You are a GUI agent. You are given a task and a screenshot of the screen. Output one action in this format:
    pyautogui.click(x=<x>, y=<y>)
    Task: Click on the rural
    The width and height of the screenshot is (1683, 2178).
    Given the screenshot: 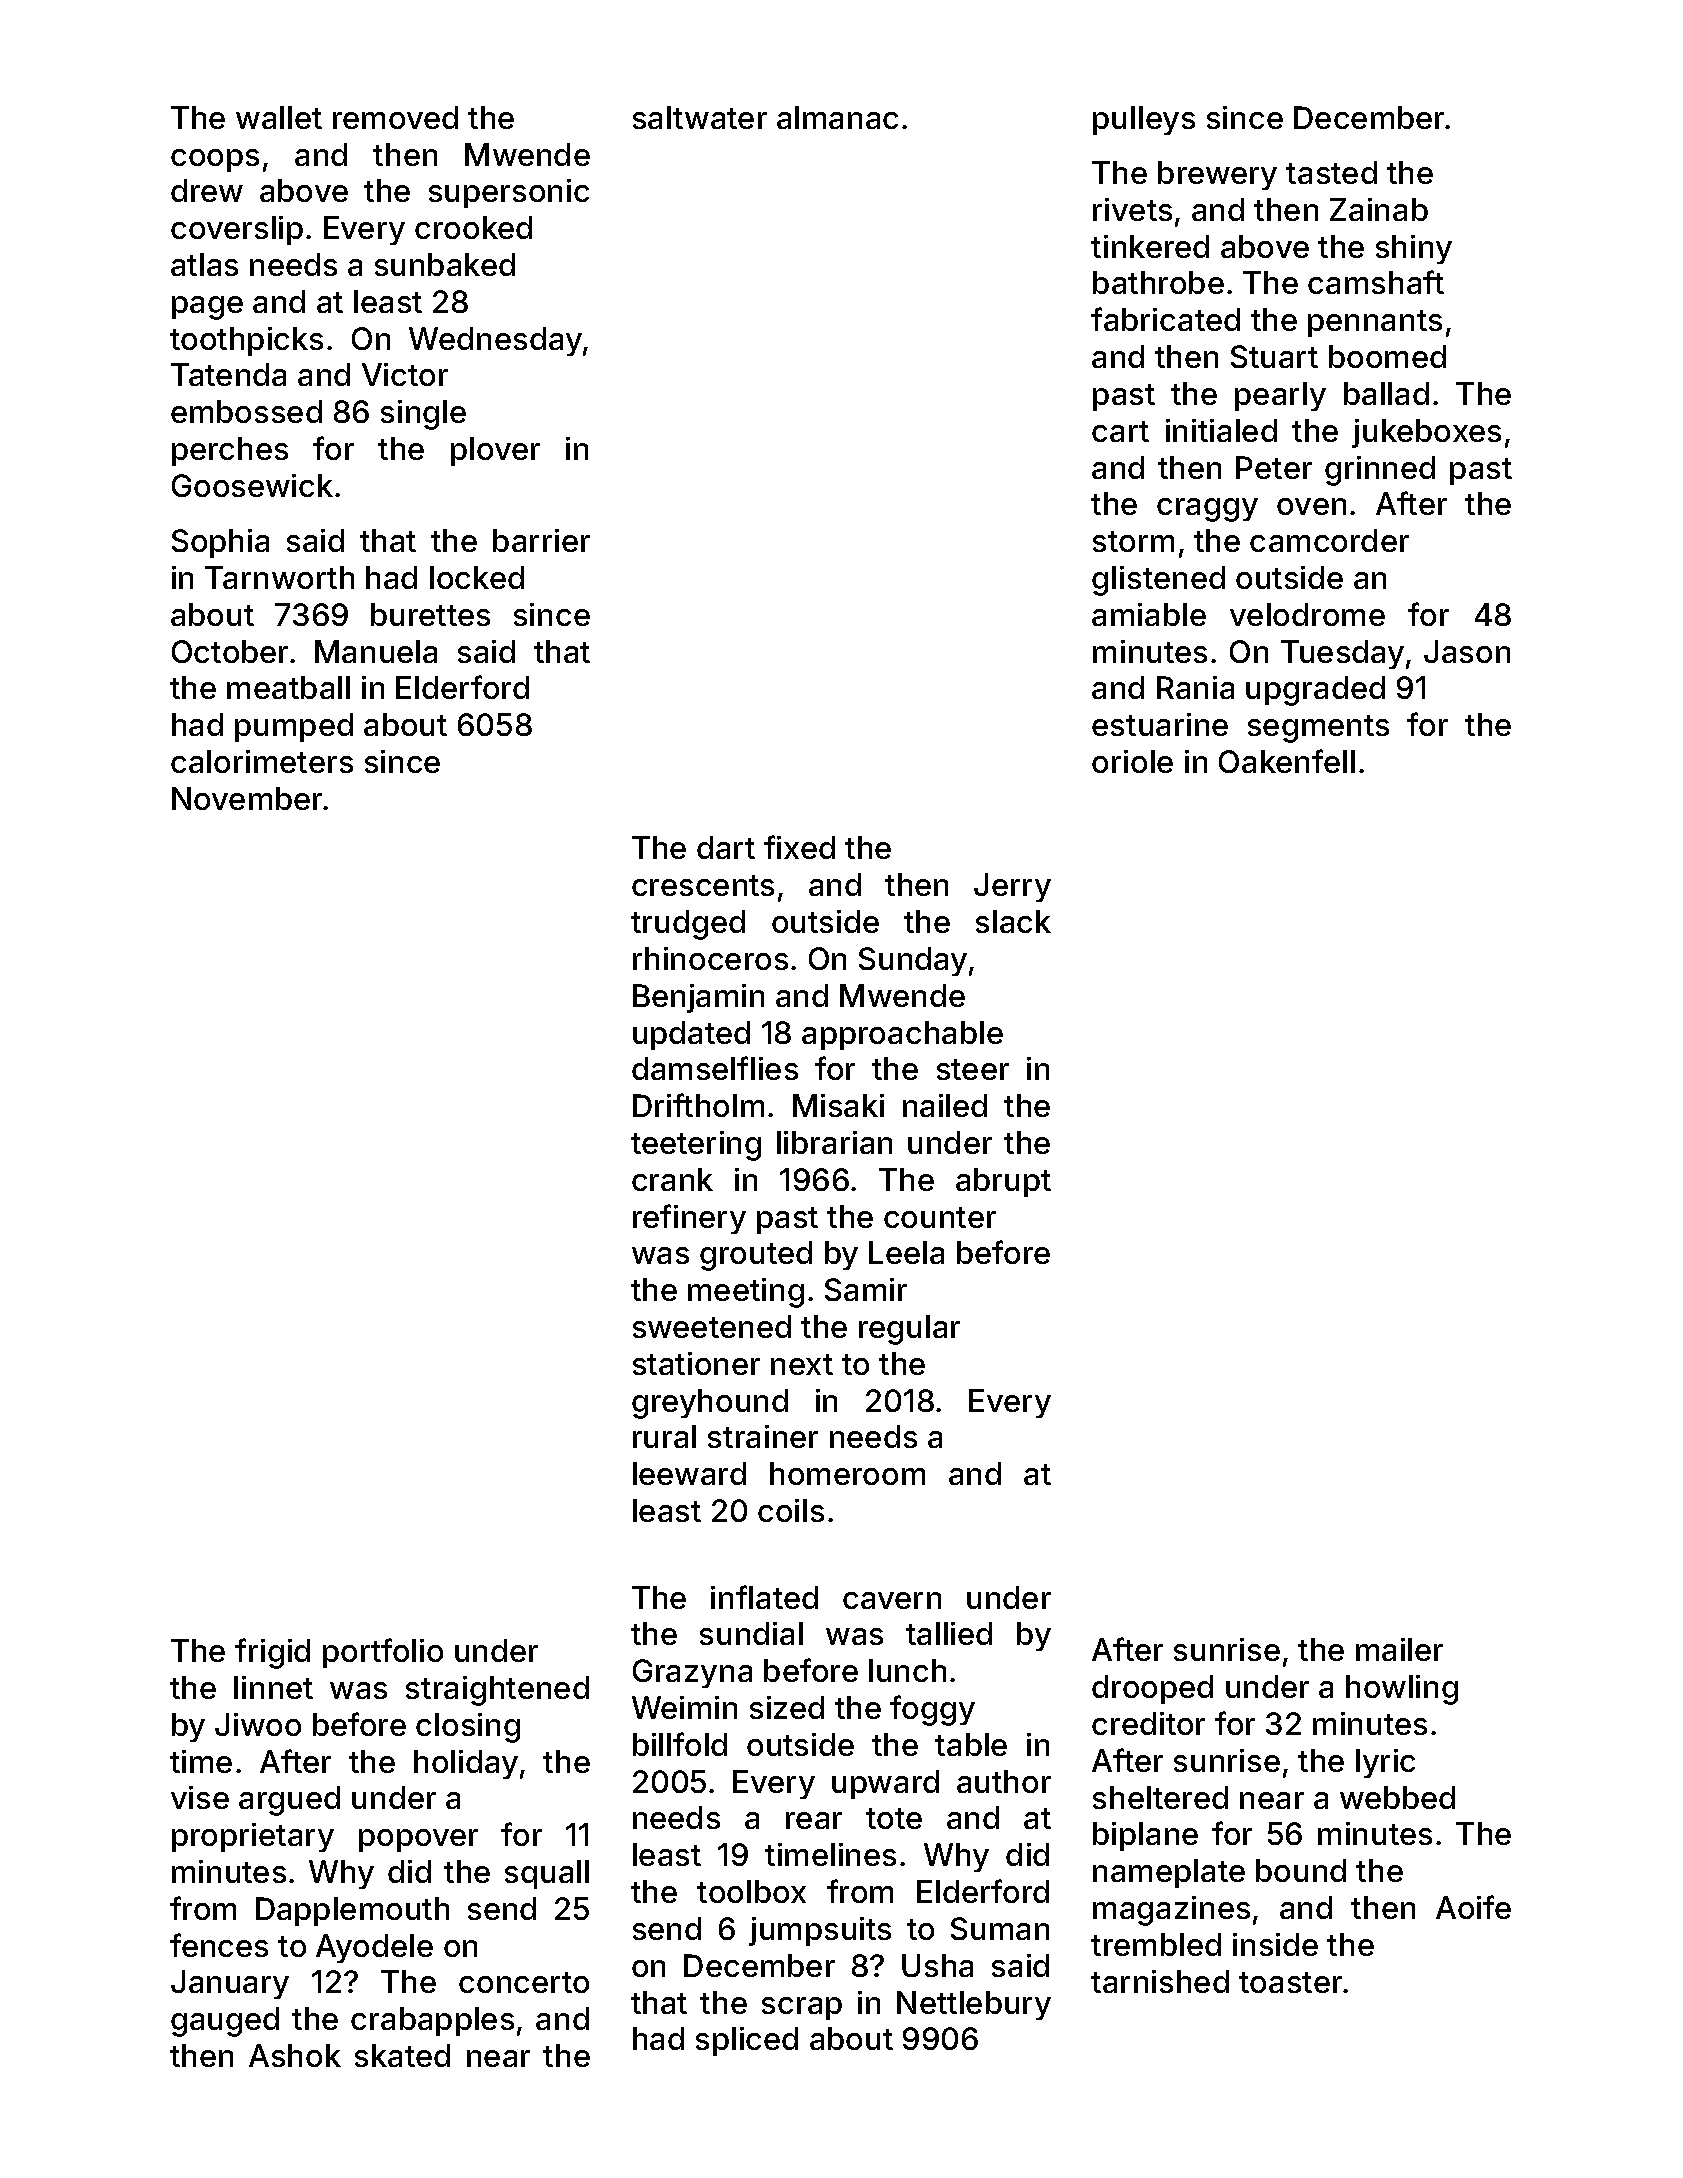 What is the action you would take?
    pyautogui.click(x=664, y=1436)
